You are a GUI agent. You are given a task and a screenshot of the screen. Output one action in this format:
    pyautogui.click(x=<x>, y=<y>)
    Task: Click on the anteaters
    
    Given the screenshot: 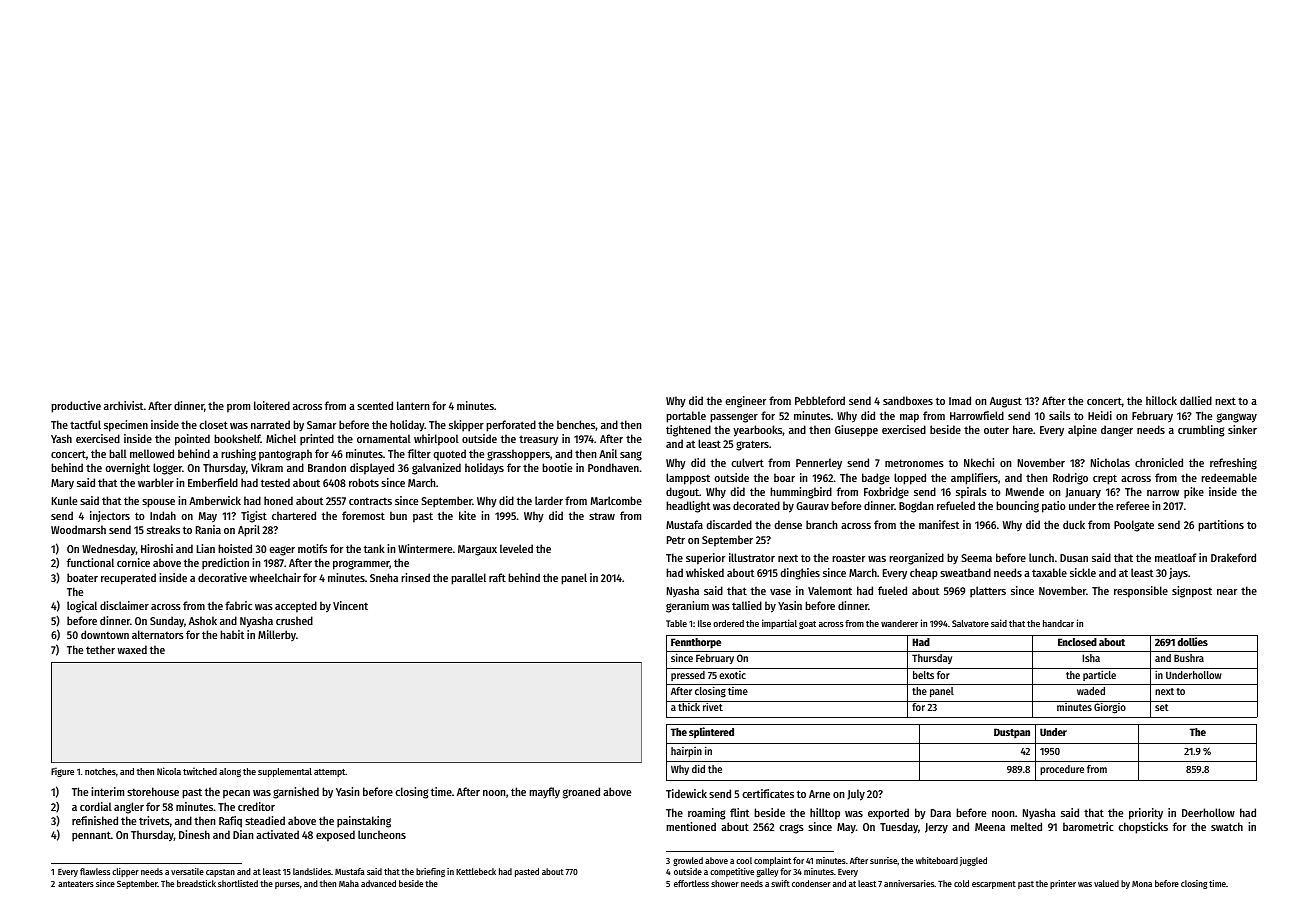 What is the action you would take?
    pyautogui.click(x=76, y=884)
